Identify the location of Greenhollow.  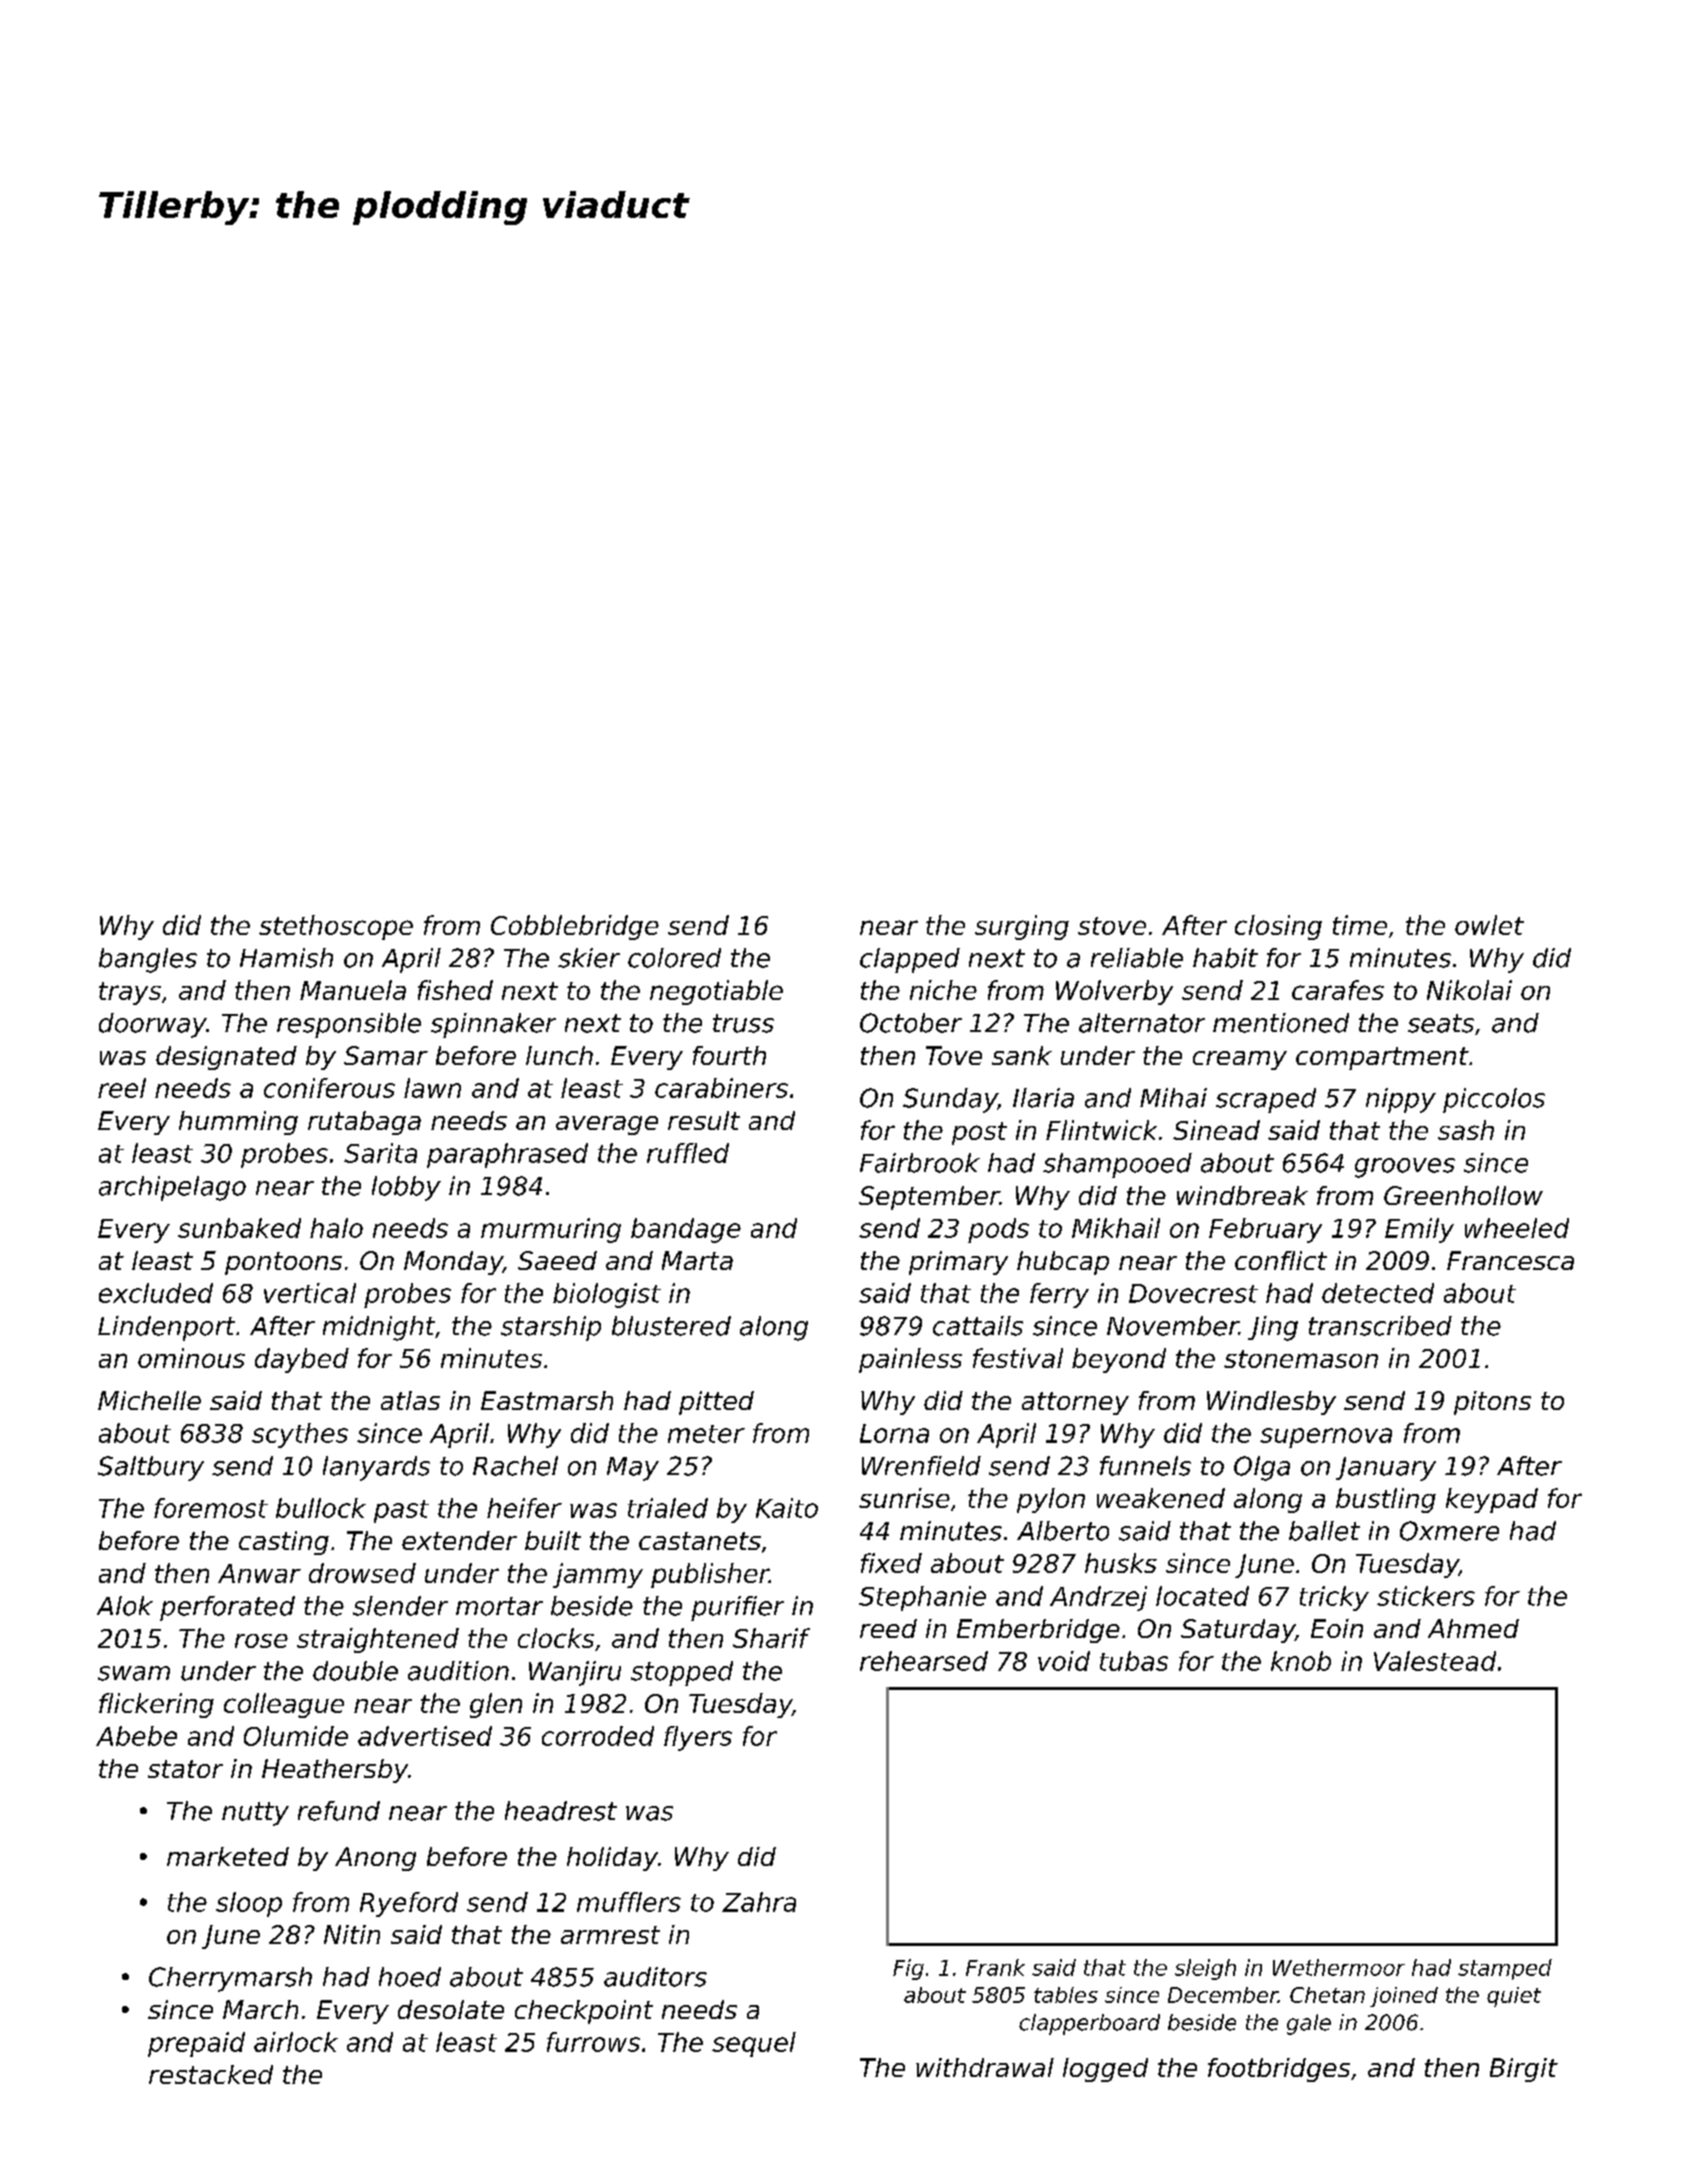
(1463, 1195).
